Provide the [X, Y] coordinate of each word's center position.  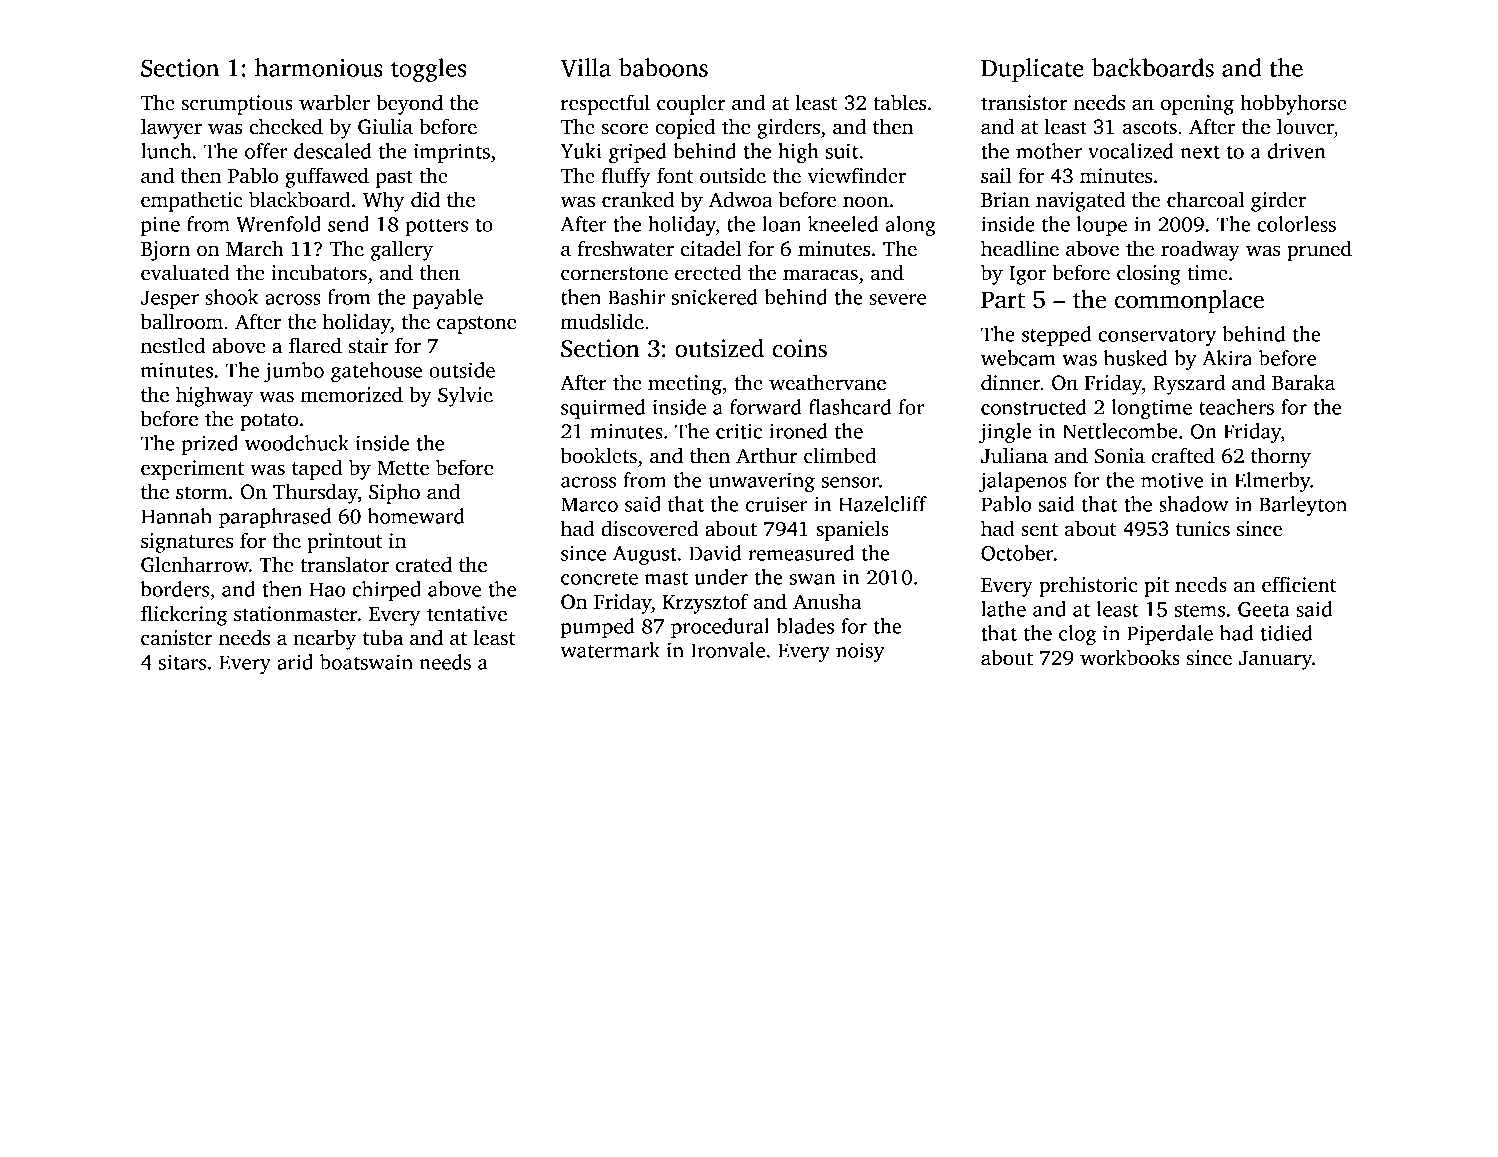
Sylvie [465, 396]
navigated [1080, 201]
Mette [403, 468]
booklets [599, 455]
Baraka [1303, 382]
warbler [334, 102]
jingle [1005, 433]
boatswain [366, 662]
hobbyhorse [1293, 104]
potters [436, 227]
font [675, 175]
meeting [685, 385]
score [625, 129]
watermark [610, 650]
